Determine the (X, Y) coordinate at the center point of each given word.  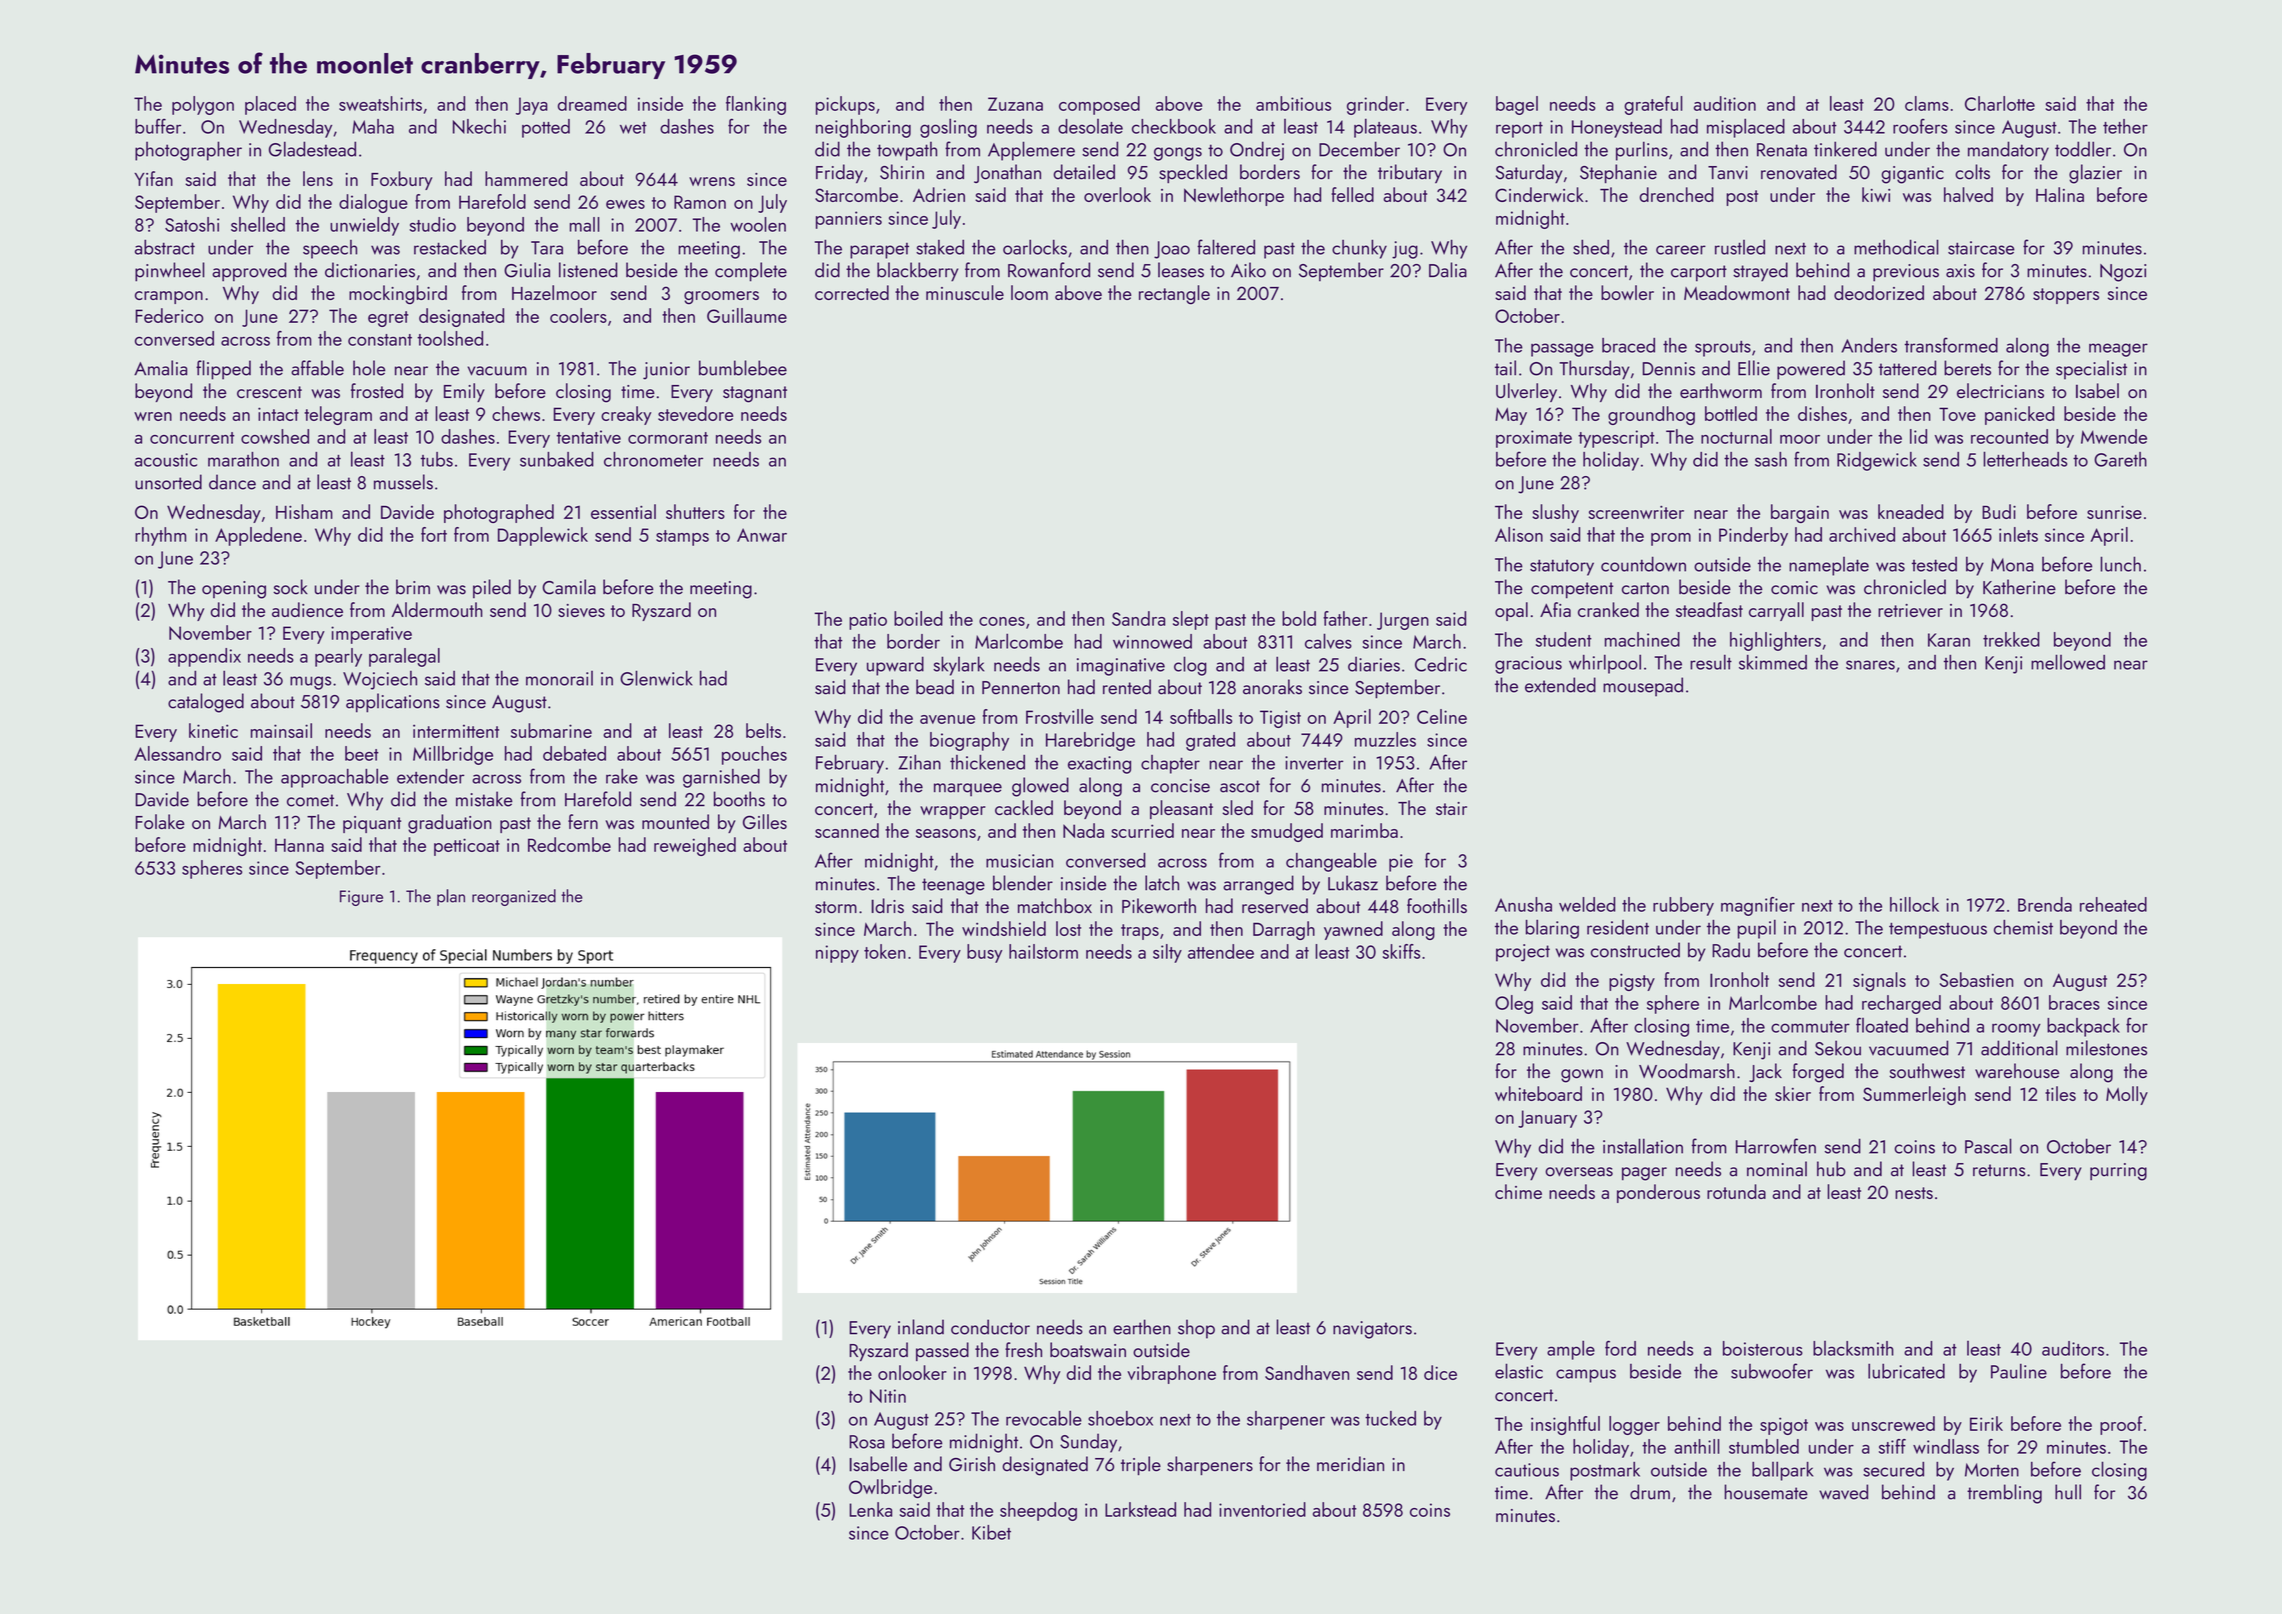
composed (1099, 105)
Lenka (870, 1509)
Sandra (1138, 618)
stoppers (2066, 296)
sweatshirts (380, 103)
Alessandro (177, 753)
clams (1927, 103)
